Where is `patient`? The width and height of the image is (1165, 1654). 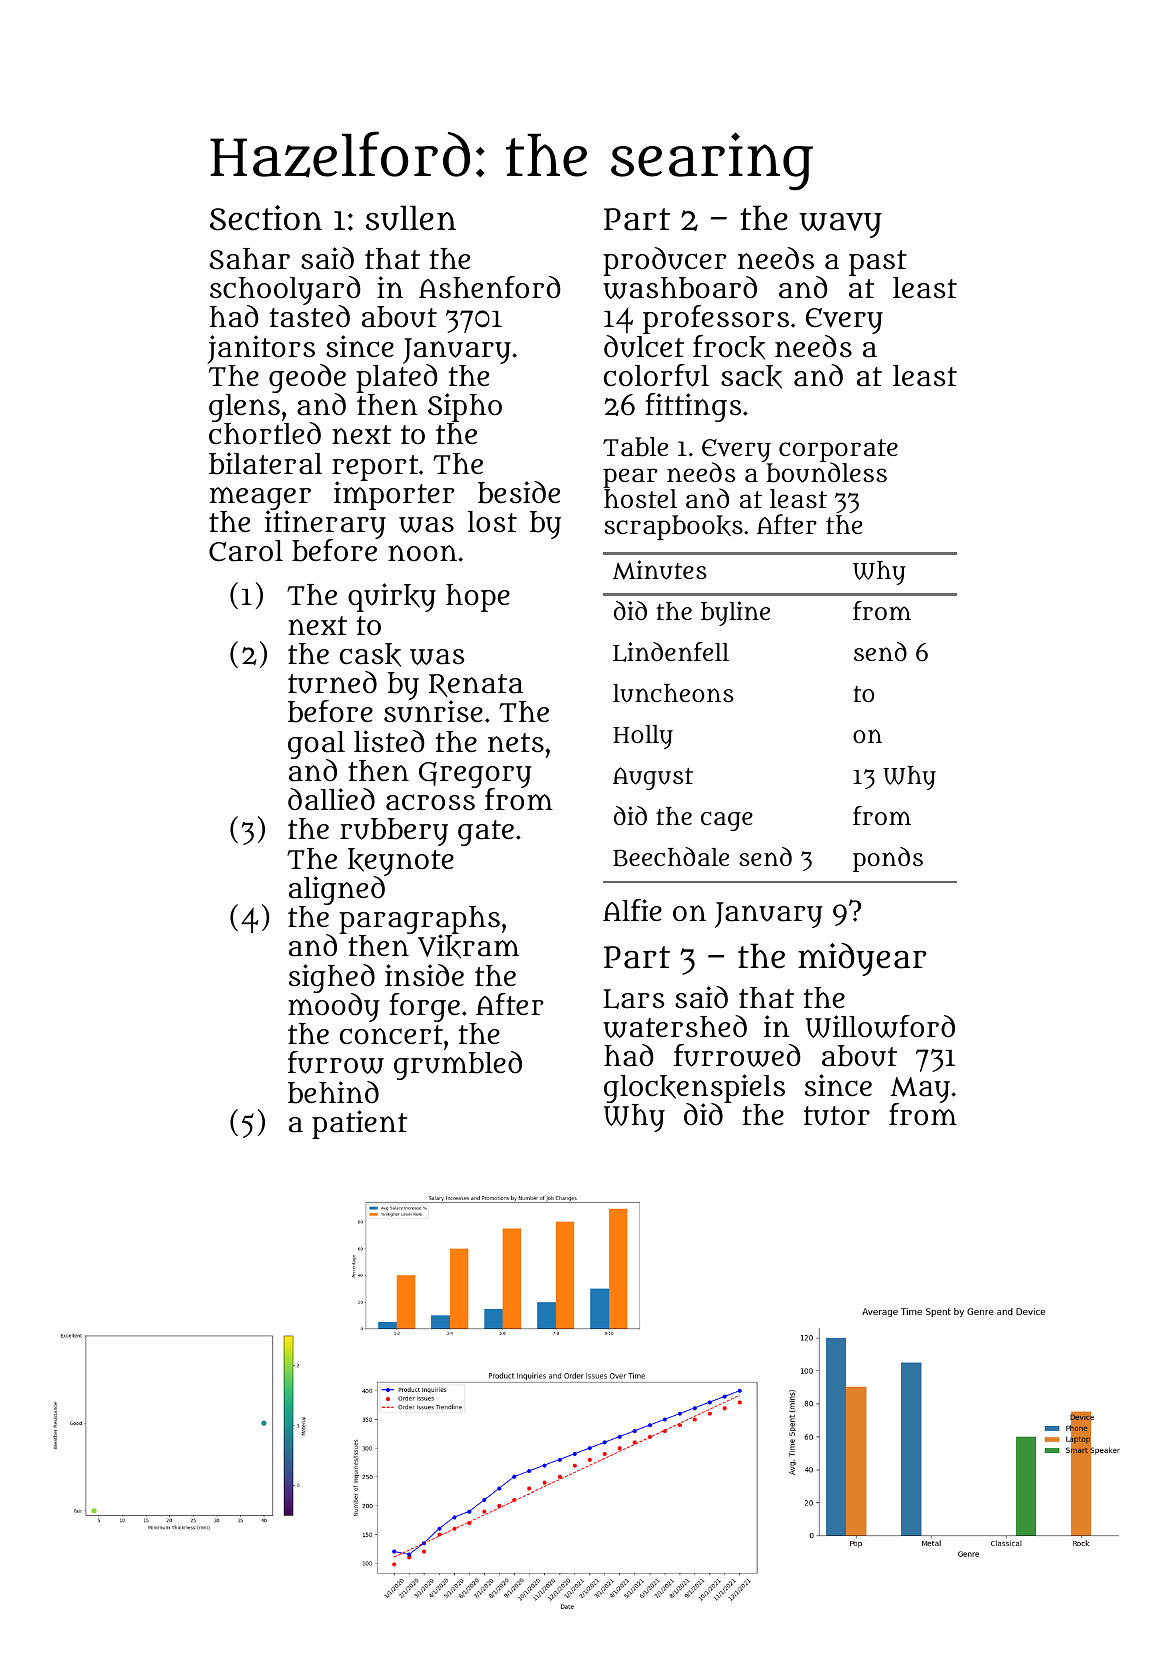 patient is located at coordinates (359, 1124).
